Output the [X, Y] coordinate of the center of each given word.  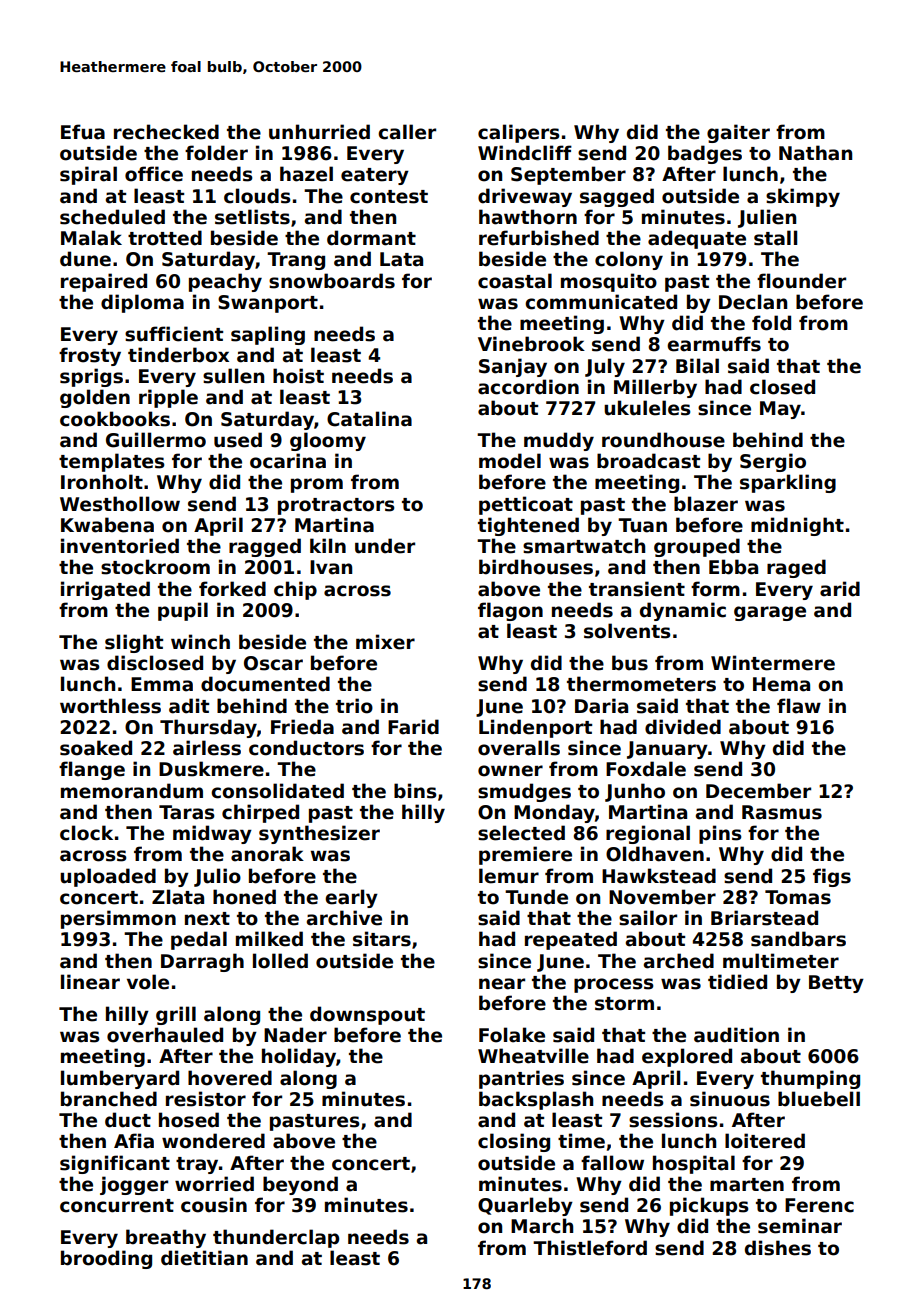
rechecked [166, 132]
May [780, 410]
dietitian [204, 1258]
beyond [300, 1185]
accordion [528, 387]
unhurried [319, 132]
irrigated [105, 590]
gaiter [738, 133]
